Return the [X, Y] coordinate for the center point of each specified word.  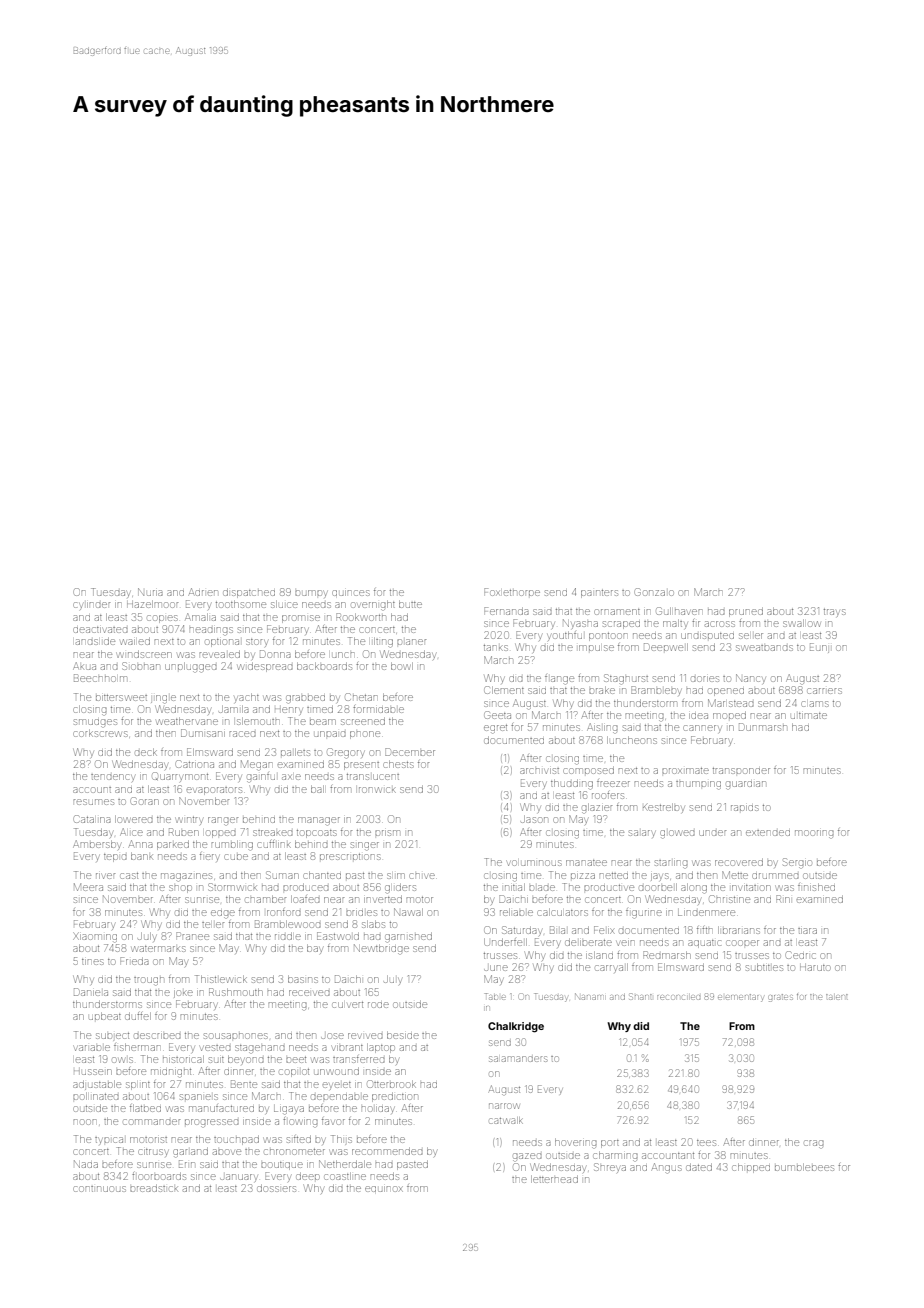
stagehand [260, 1049]
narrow [504, 1106]
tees [706, 1143]
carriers [824, 691]
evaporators [214, 791]
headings [211, 631]
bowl [402, 666]
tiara [807, 931]
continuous [99, 1189]
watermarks [159, 949]
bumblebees [804, 1167]
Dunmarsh [763, 727]
